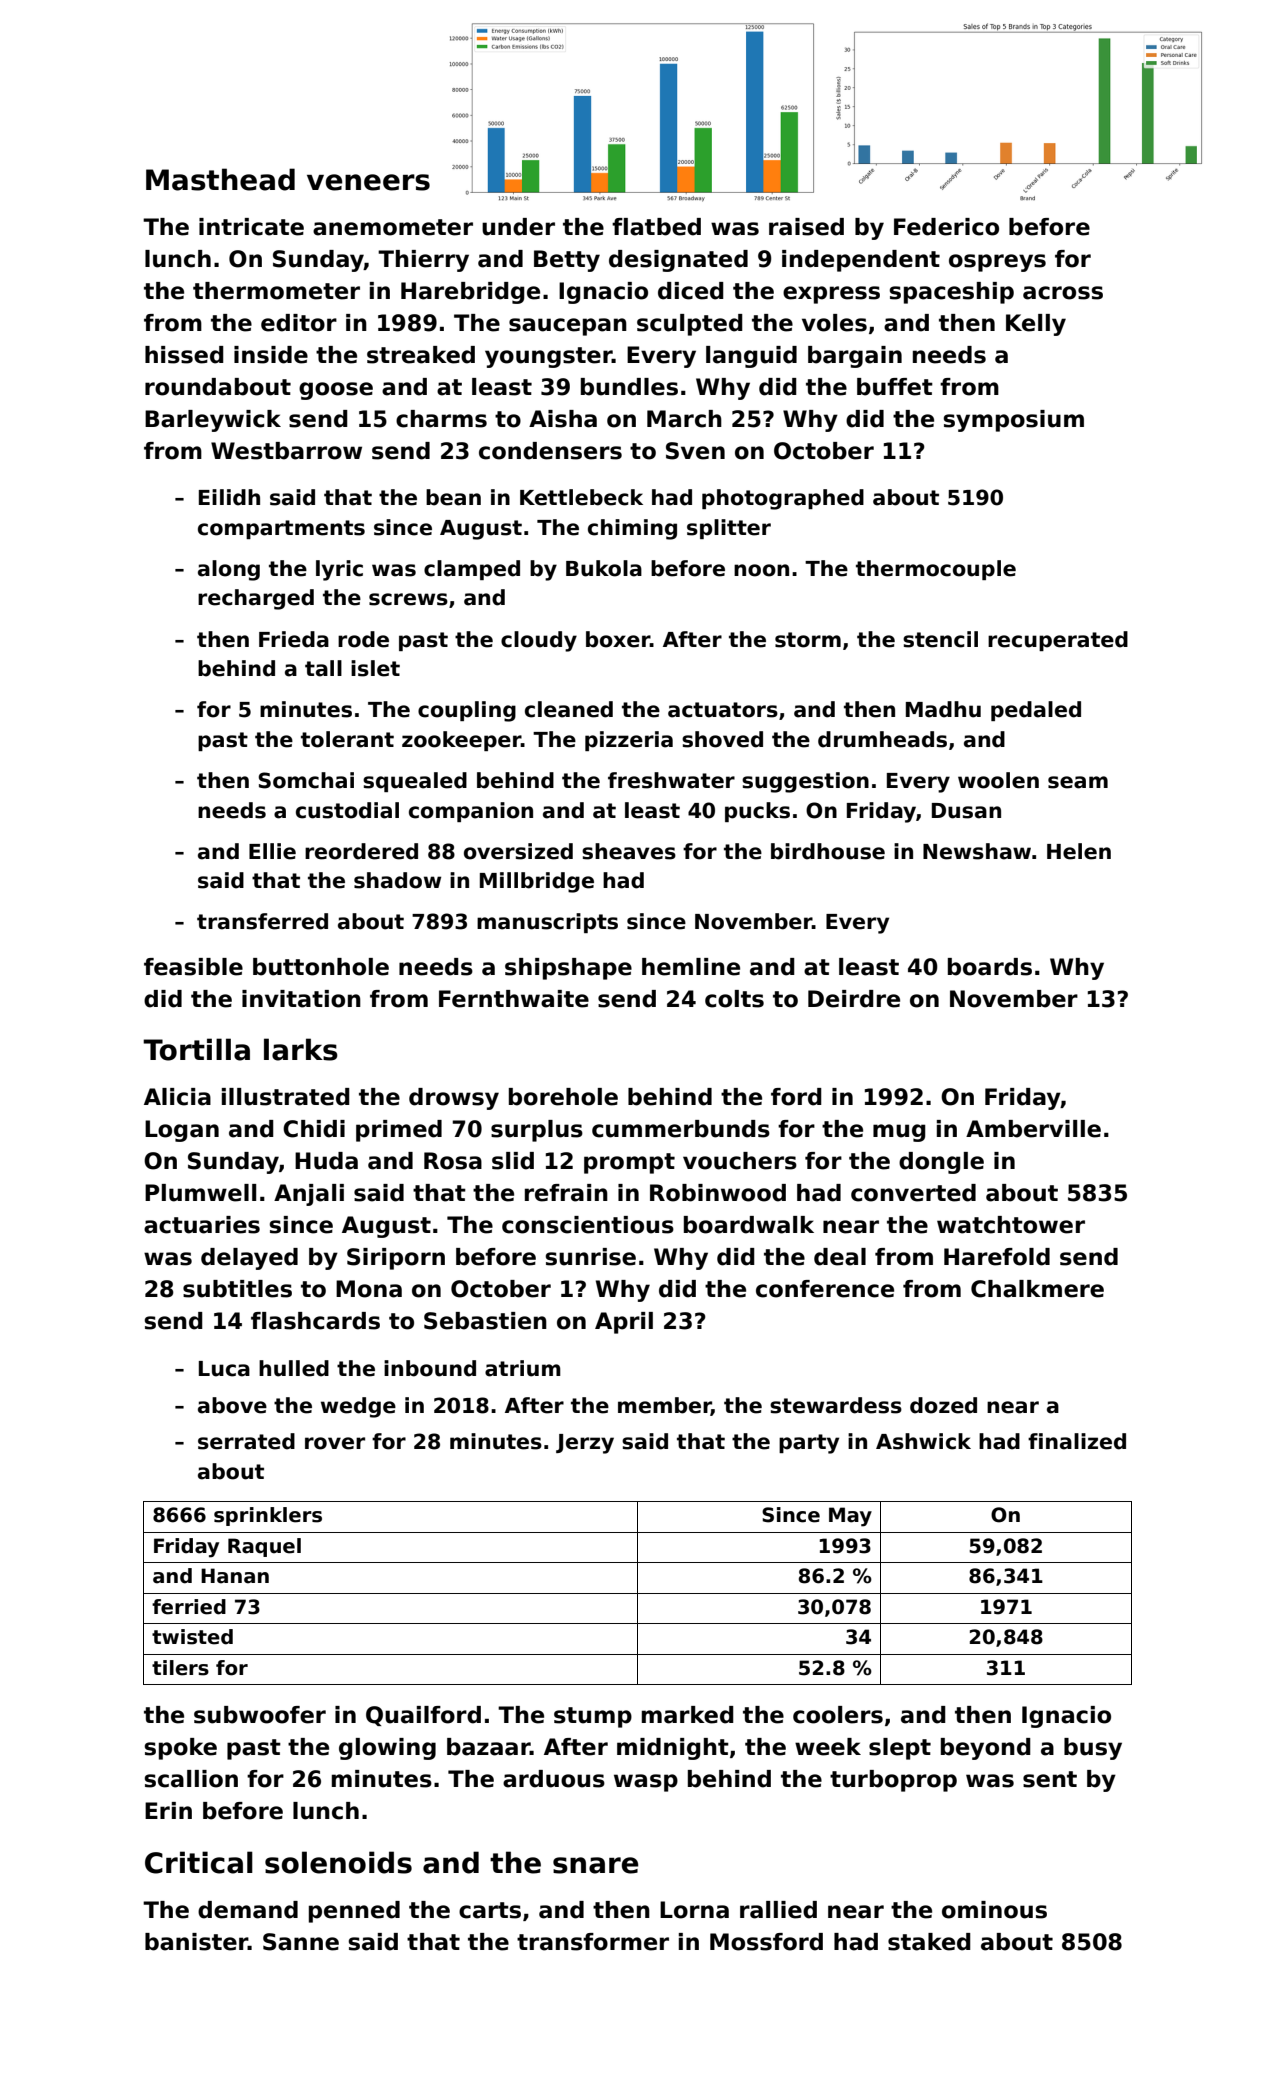 The image size is (1275, 2100). I want to click on recuperated, so click(1058, 641).
